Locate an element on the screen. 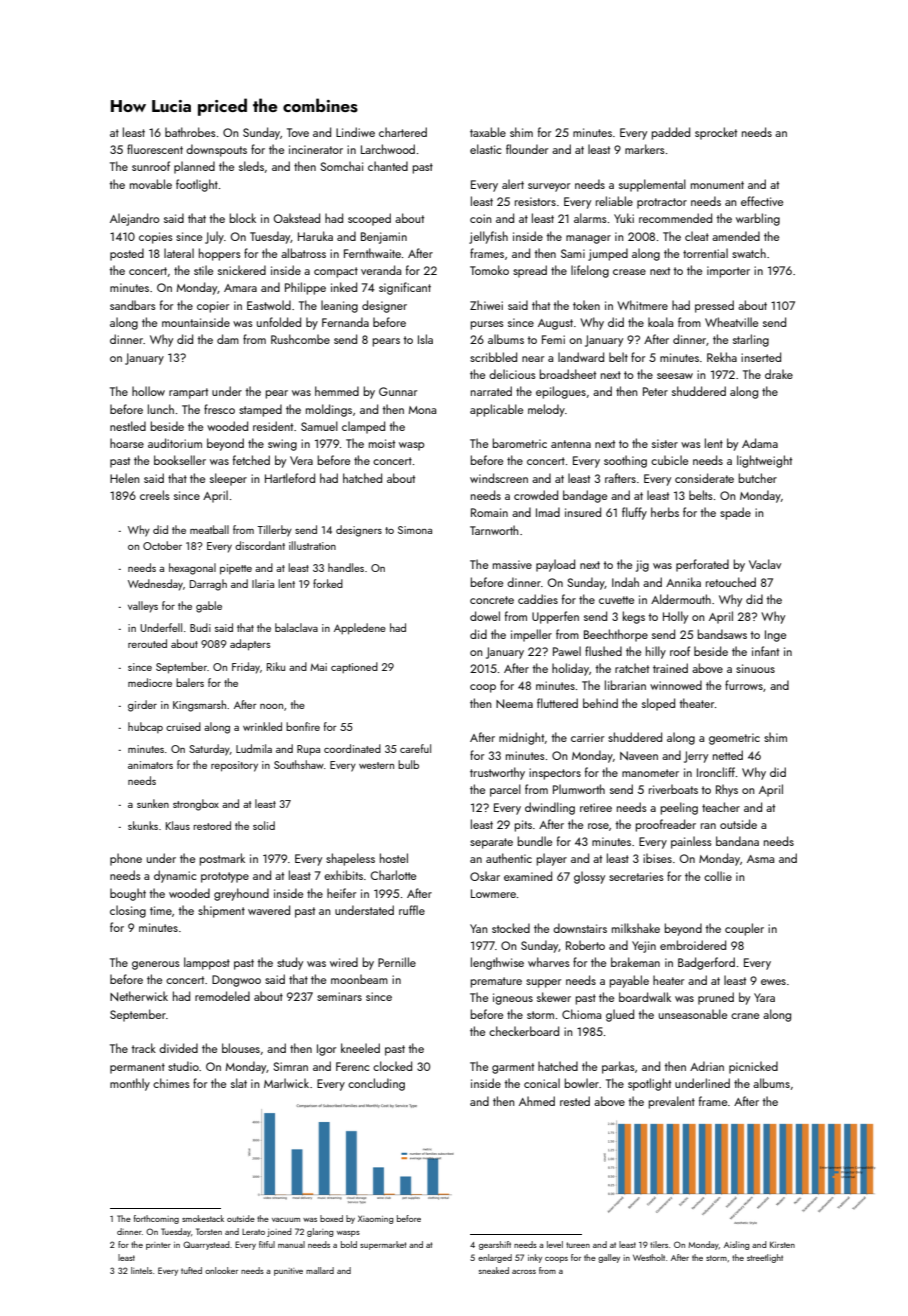 The image size is (908, 1316). effective is located at coordinates (762, 201).
